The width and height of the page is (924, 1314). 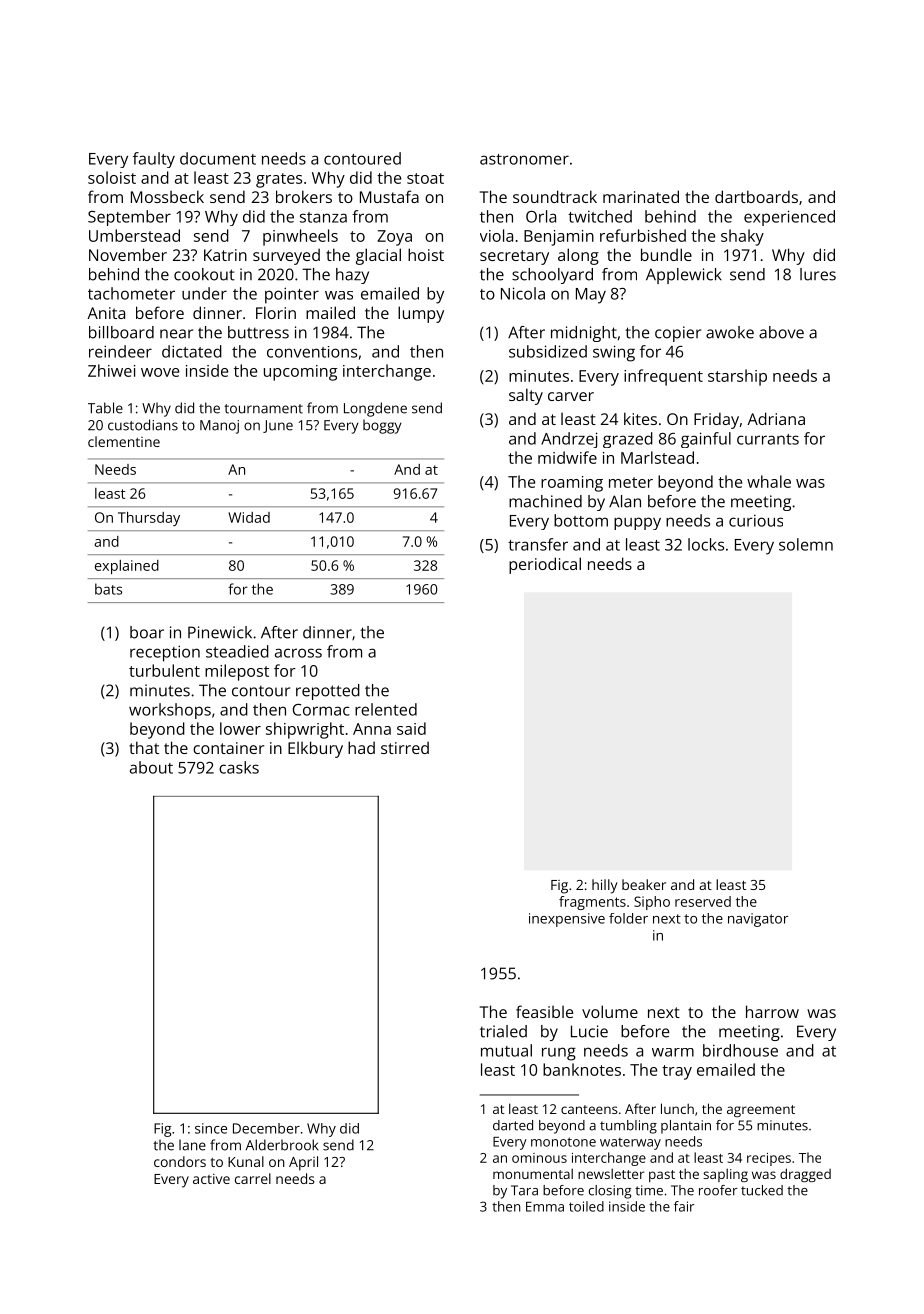 What do you see at coordinates (421, 314) in the page?
I see `lumpy` at bounding box center [421, 314].
